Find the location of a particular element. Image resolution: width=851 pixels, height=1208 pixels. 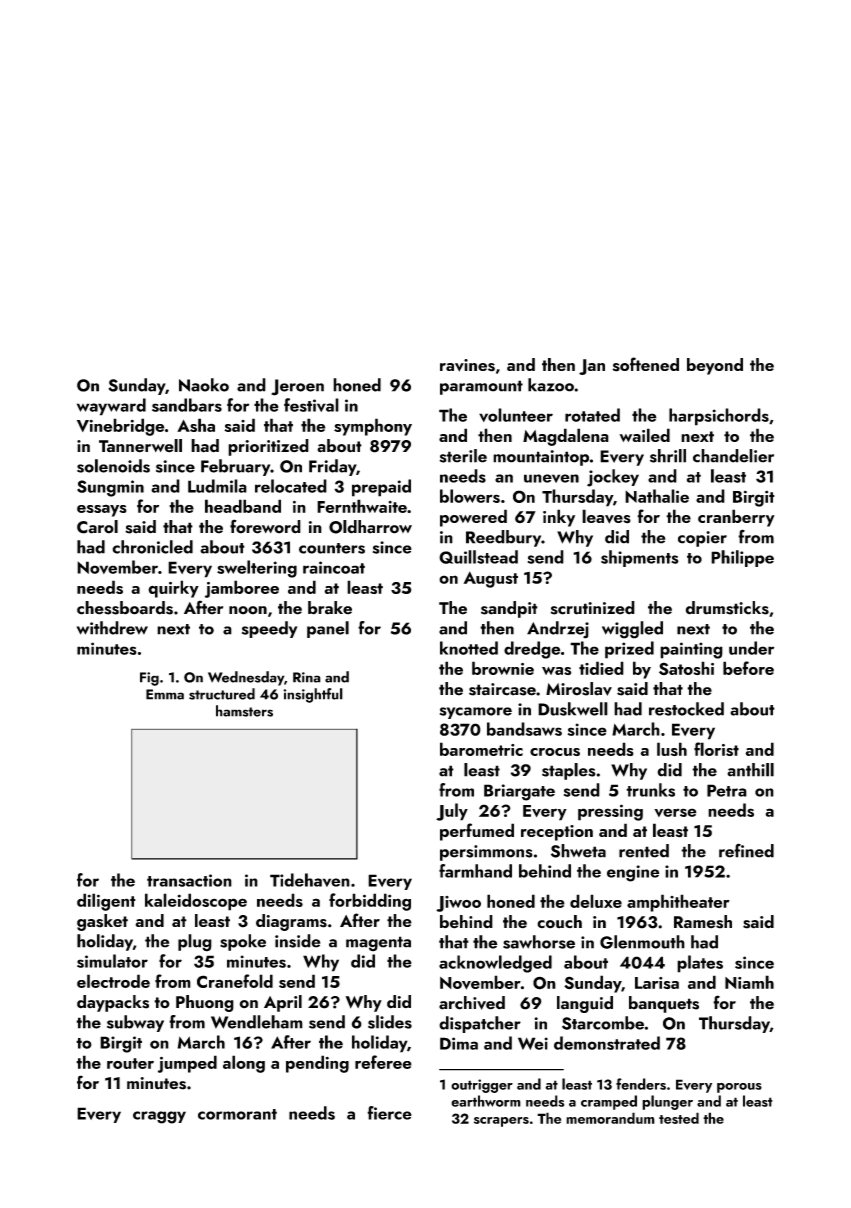

Jeroen is located at coordinates (297, 387).
